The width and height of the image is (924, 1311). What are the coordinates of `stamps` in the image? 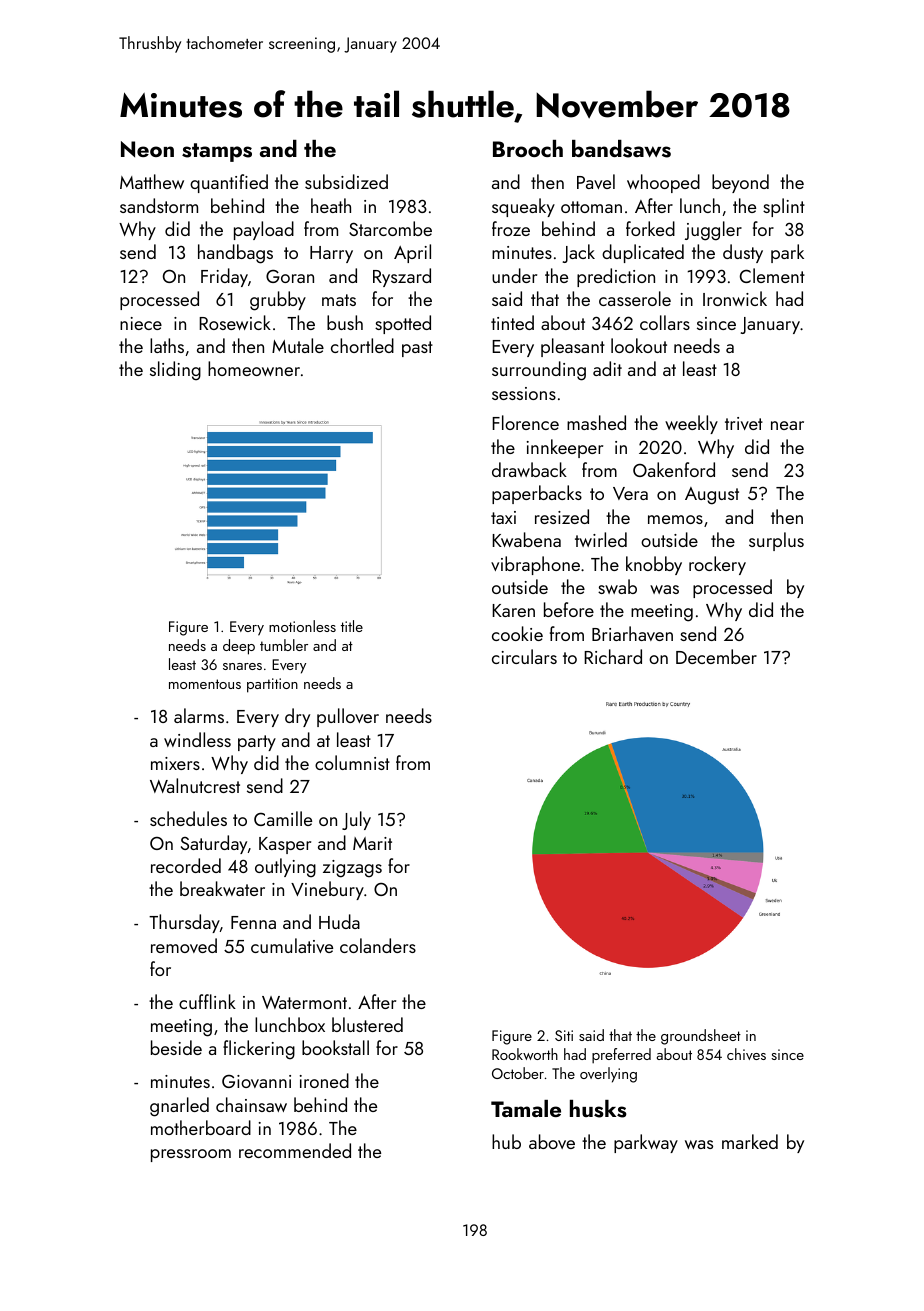 It's located at (217, 152).
